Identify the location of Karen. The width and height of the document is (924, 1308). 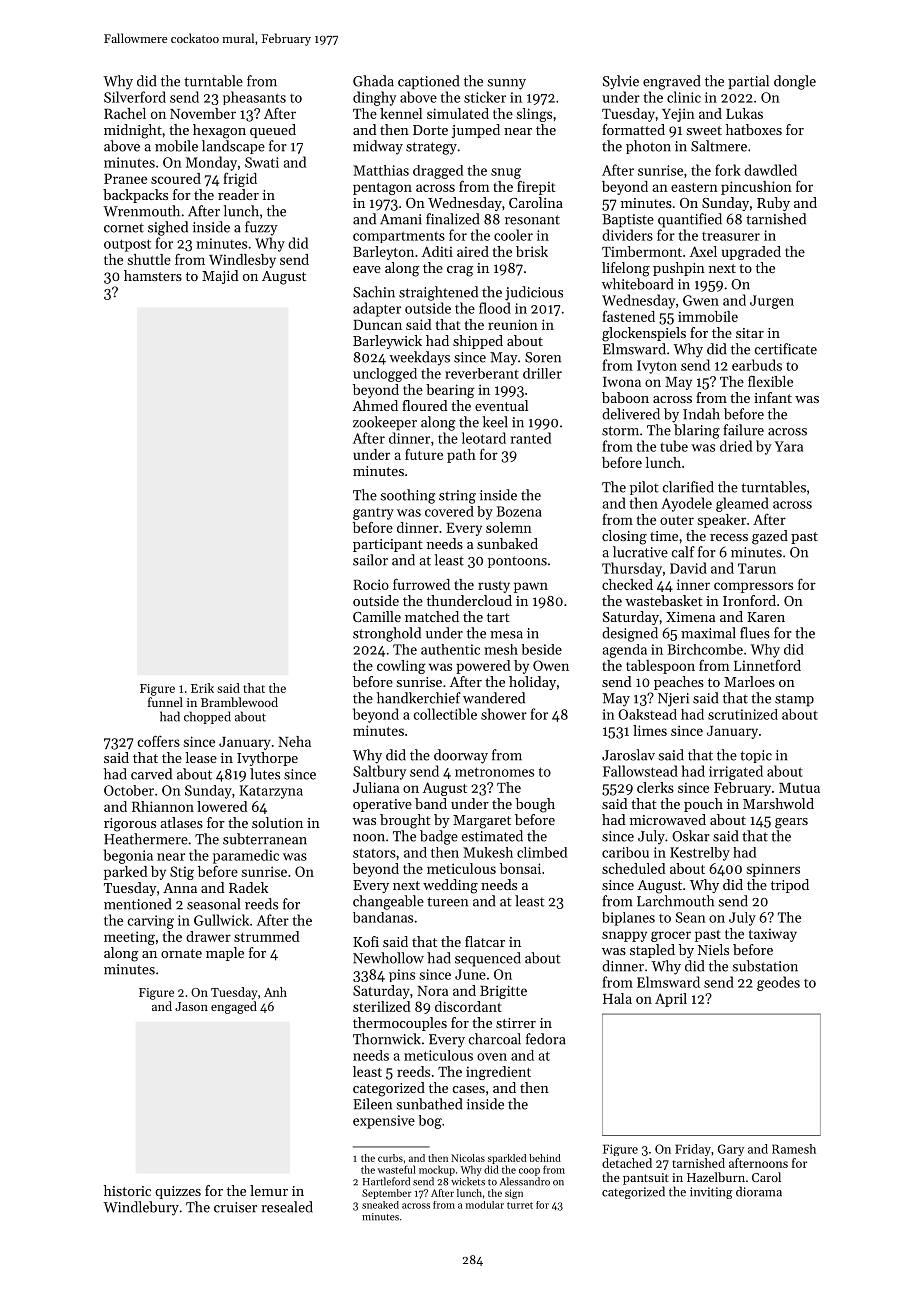
(766, 617).
